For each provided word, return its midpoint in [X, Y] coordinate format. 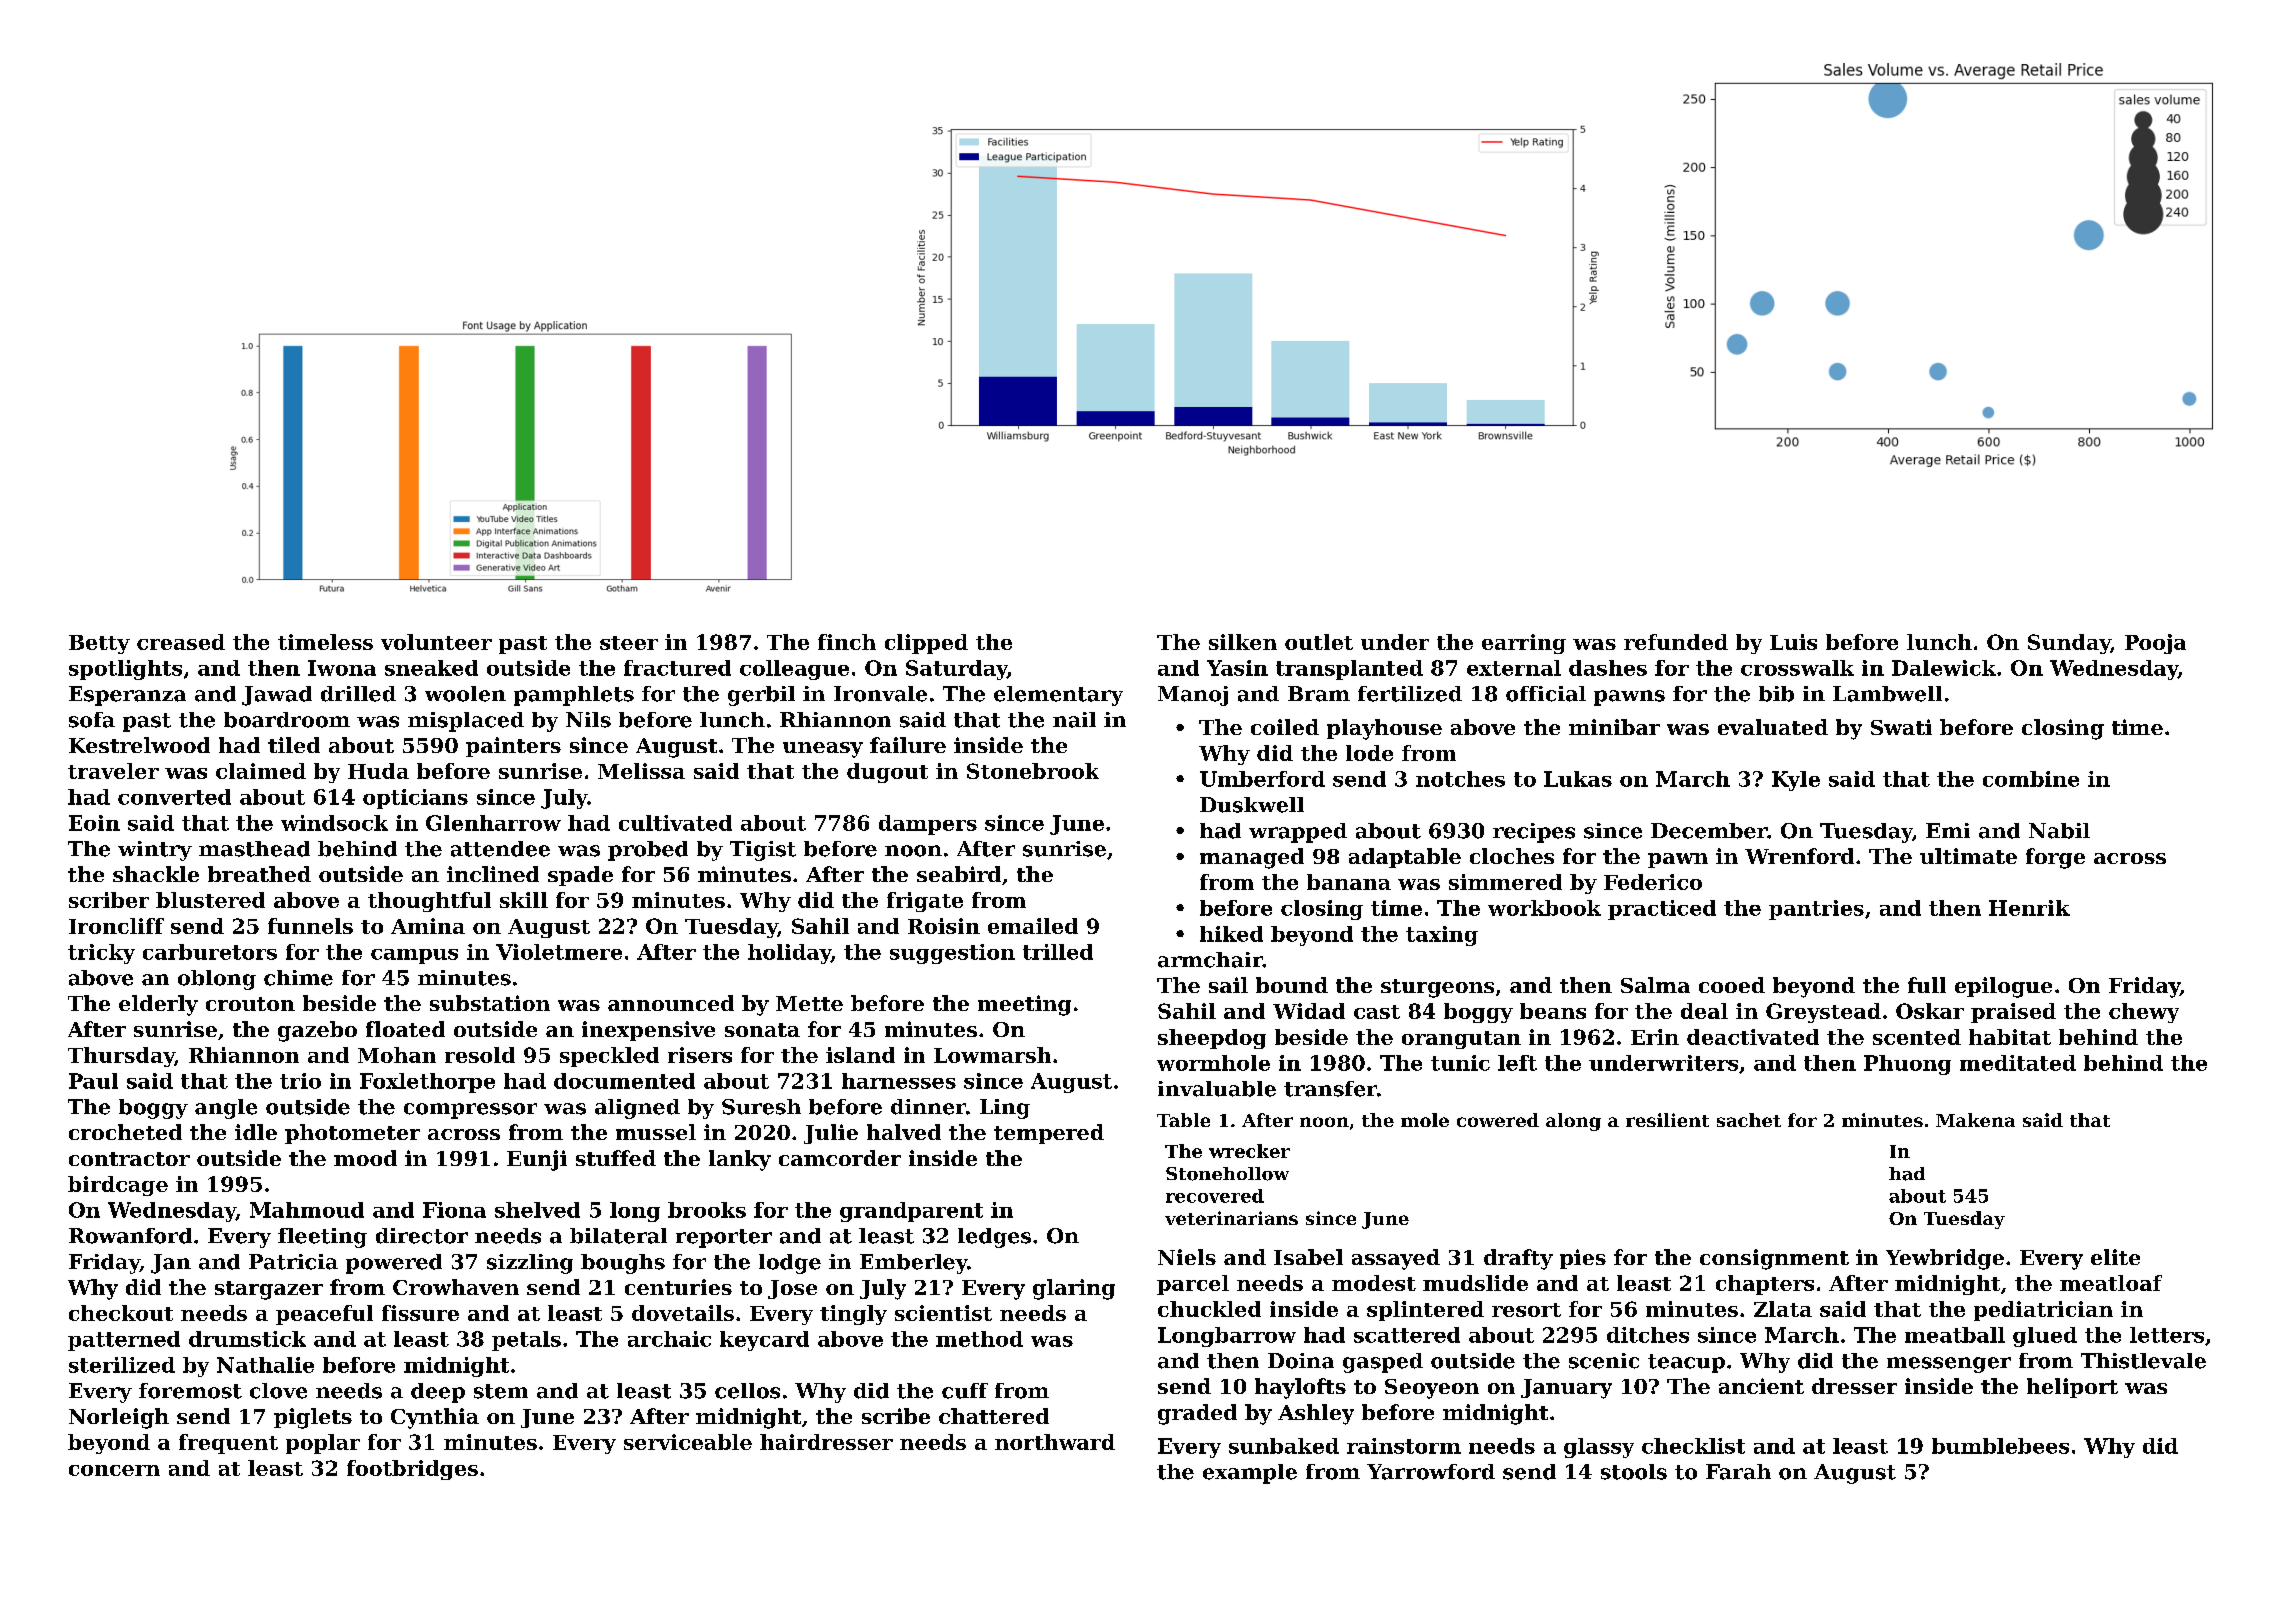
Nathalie [265, 1365]
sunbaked [1284, 1446]
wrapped [1298, 833]
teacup [1686, 1363]
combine [2031, 779]
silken [1243, 642]
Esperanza [127, 696]
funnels [310, 926]
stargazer [269, 1290]
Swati [1901, 727]
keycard [764, 1341]
